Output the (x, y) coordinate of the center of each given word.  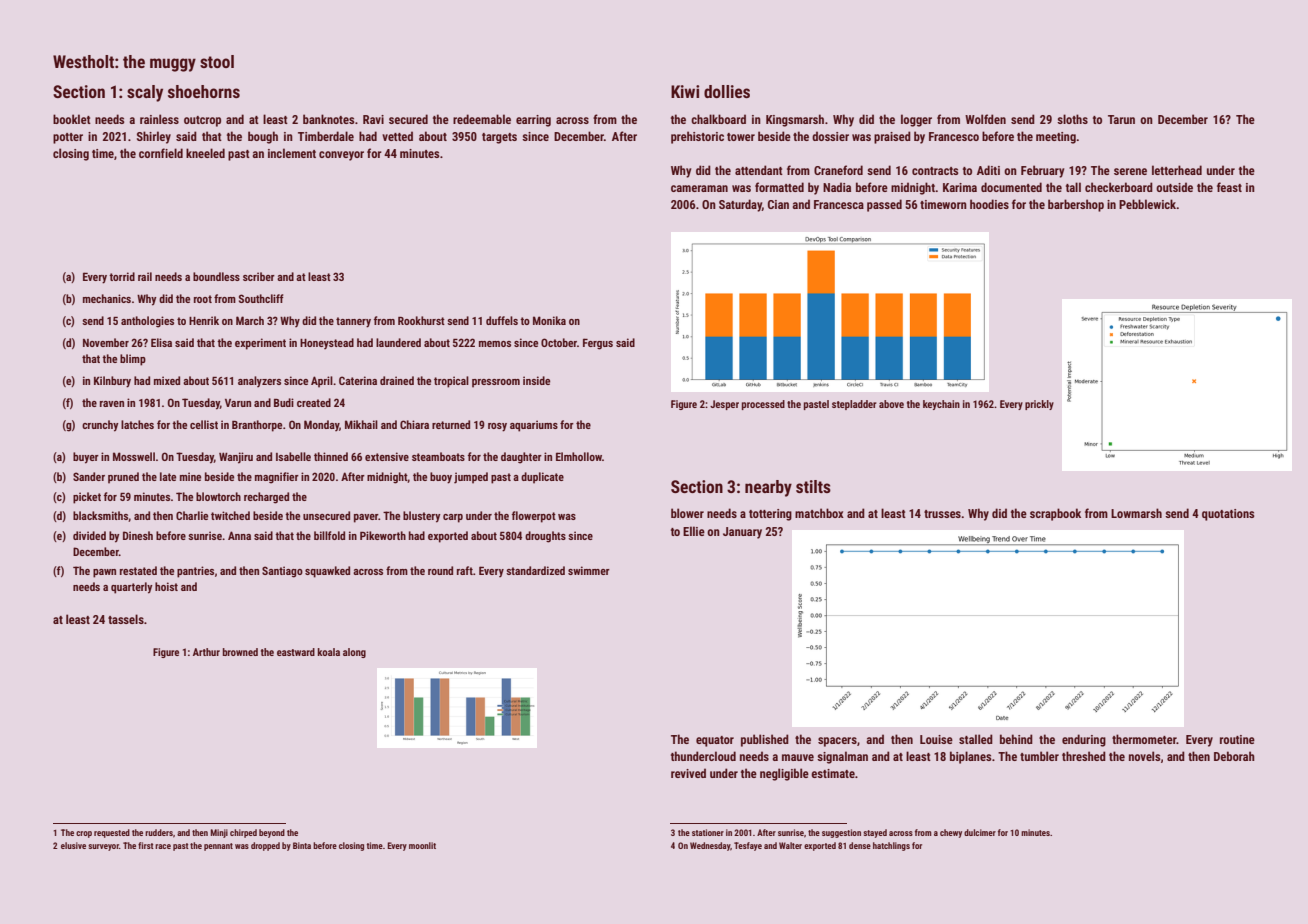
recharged (266, 498)
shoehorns (204, 91)
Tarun (1121, 119)
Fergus (598, 344)
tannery (353, 322)
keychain (941, 405)
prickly (1039, 405)
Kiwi (685, 91)
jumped (471, 478)
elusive (73, 845)
